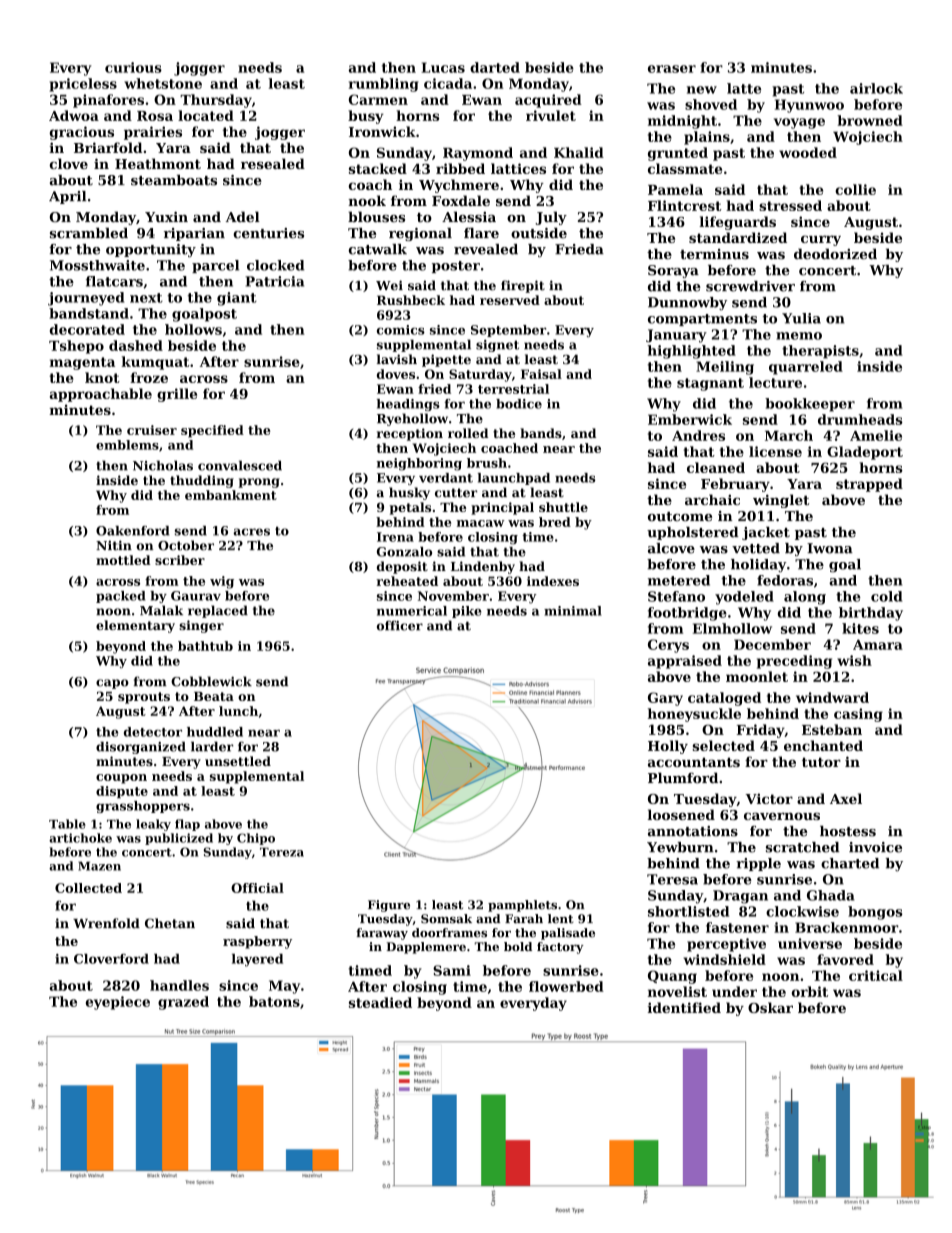  What do you see at coordinates (274, 1001) in the document?
I see `batons` at bounding box center [274, 1001].
